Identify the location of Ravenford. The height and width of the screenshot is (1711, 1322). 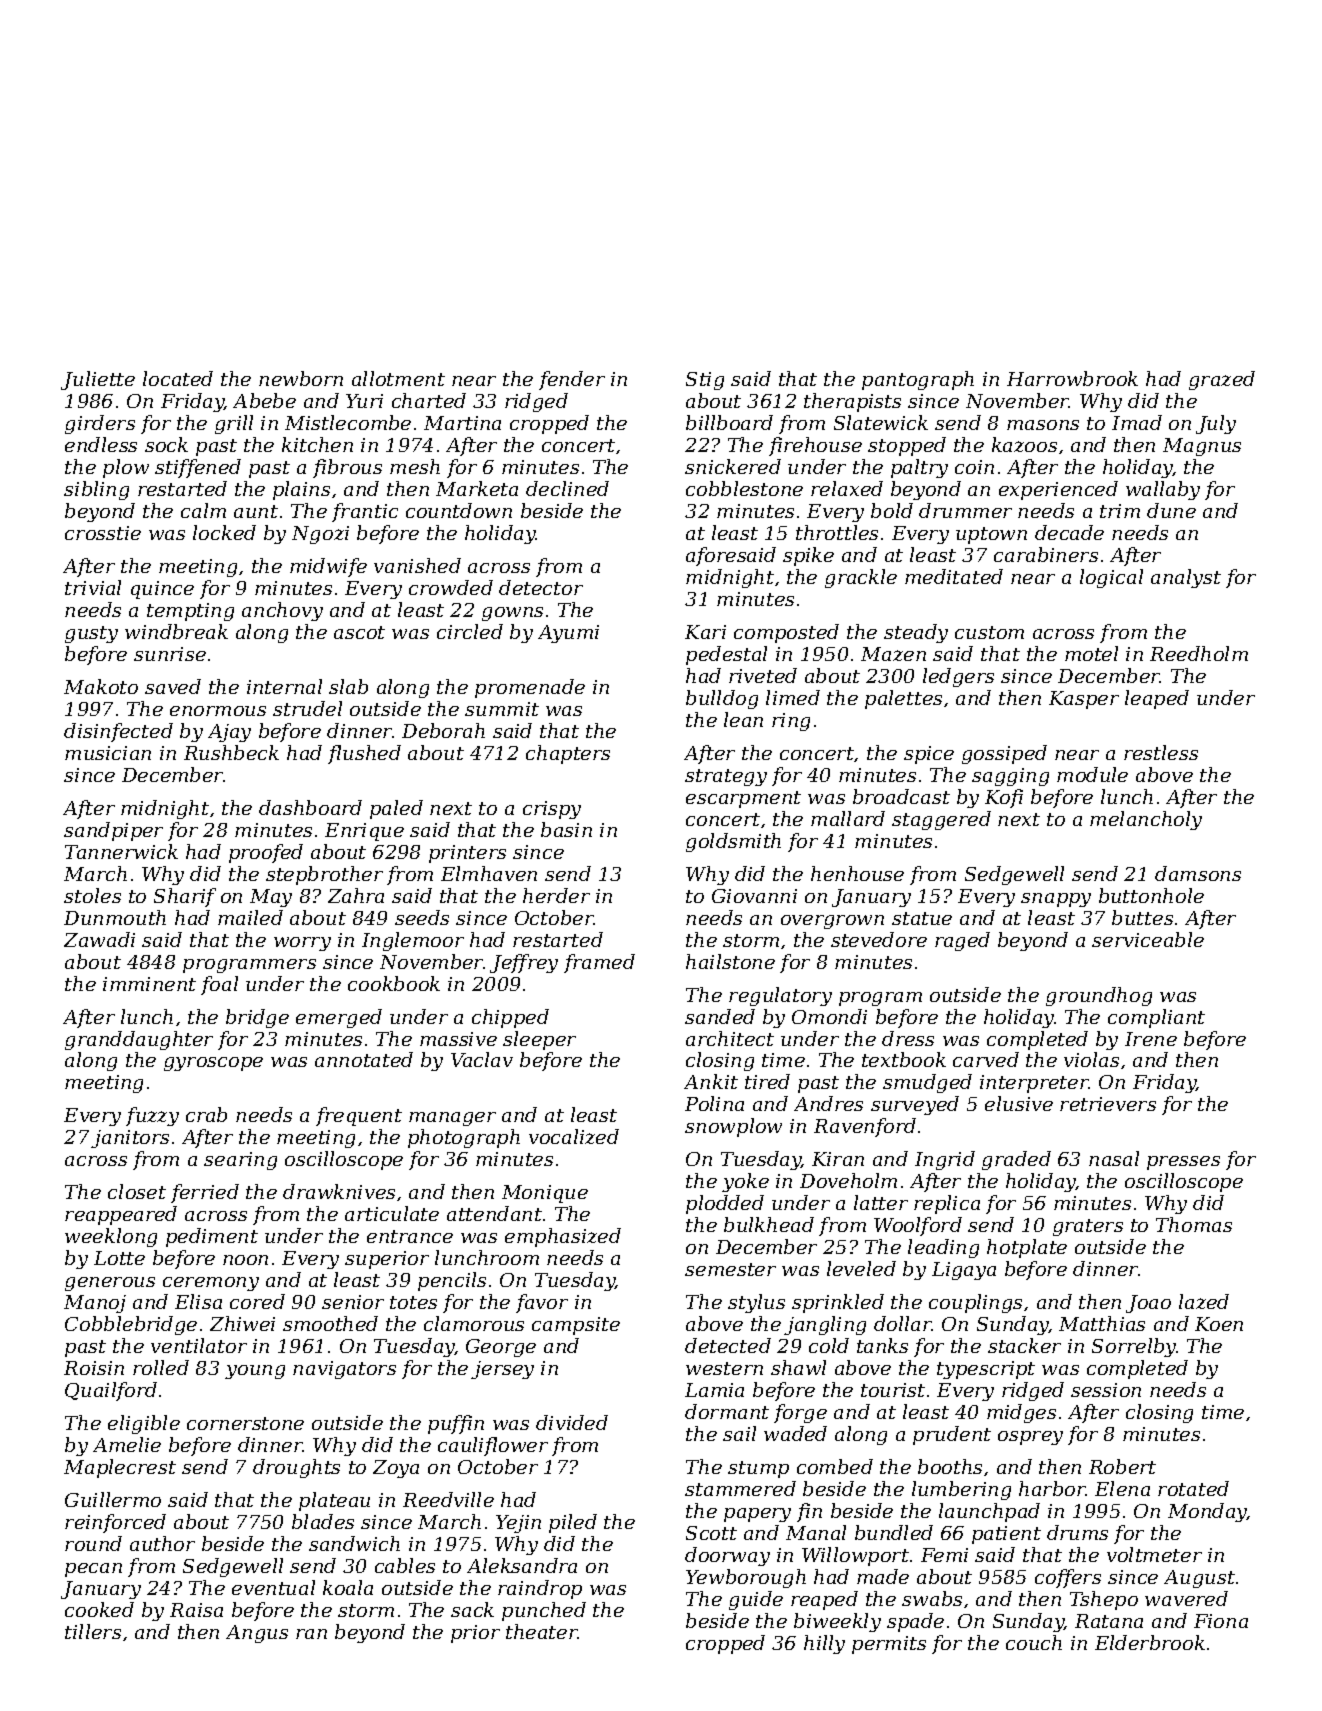
(865, 1127).
